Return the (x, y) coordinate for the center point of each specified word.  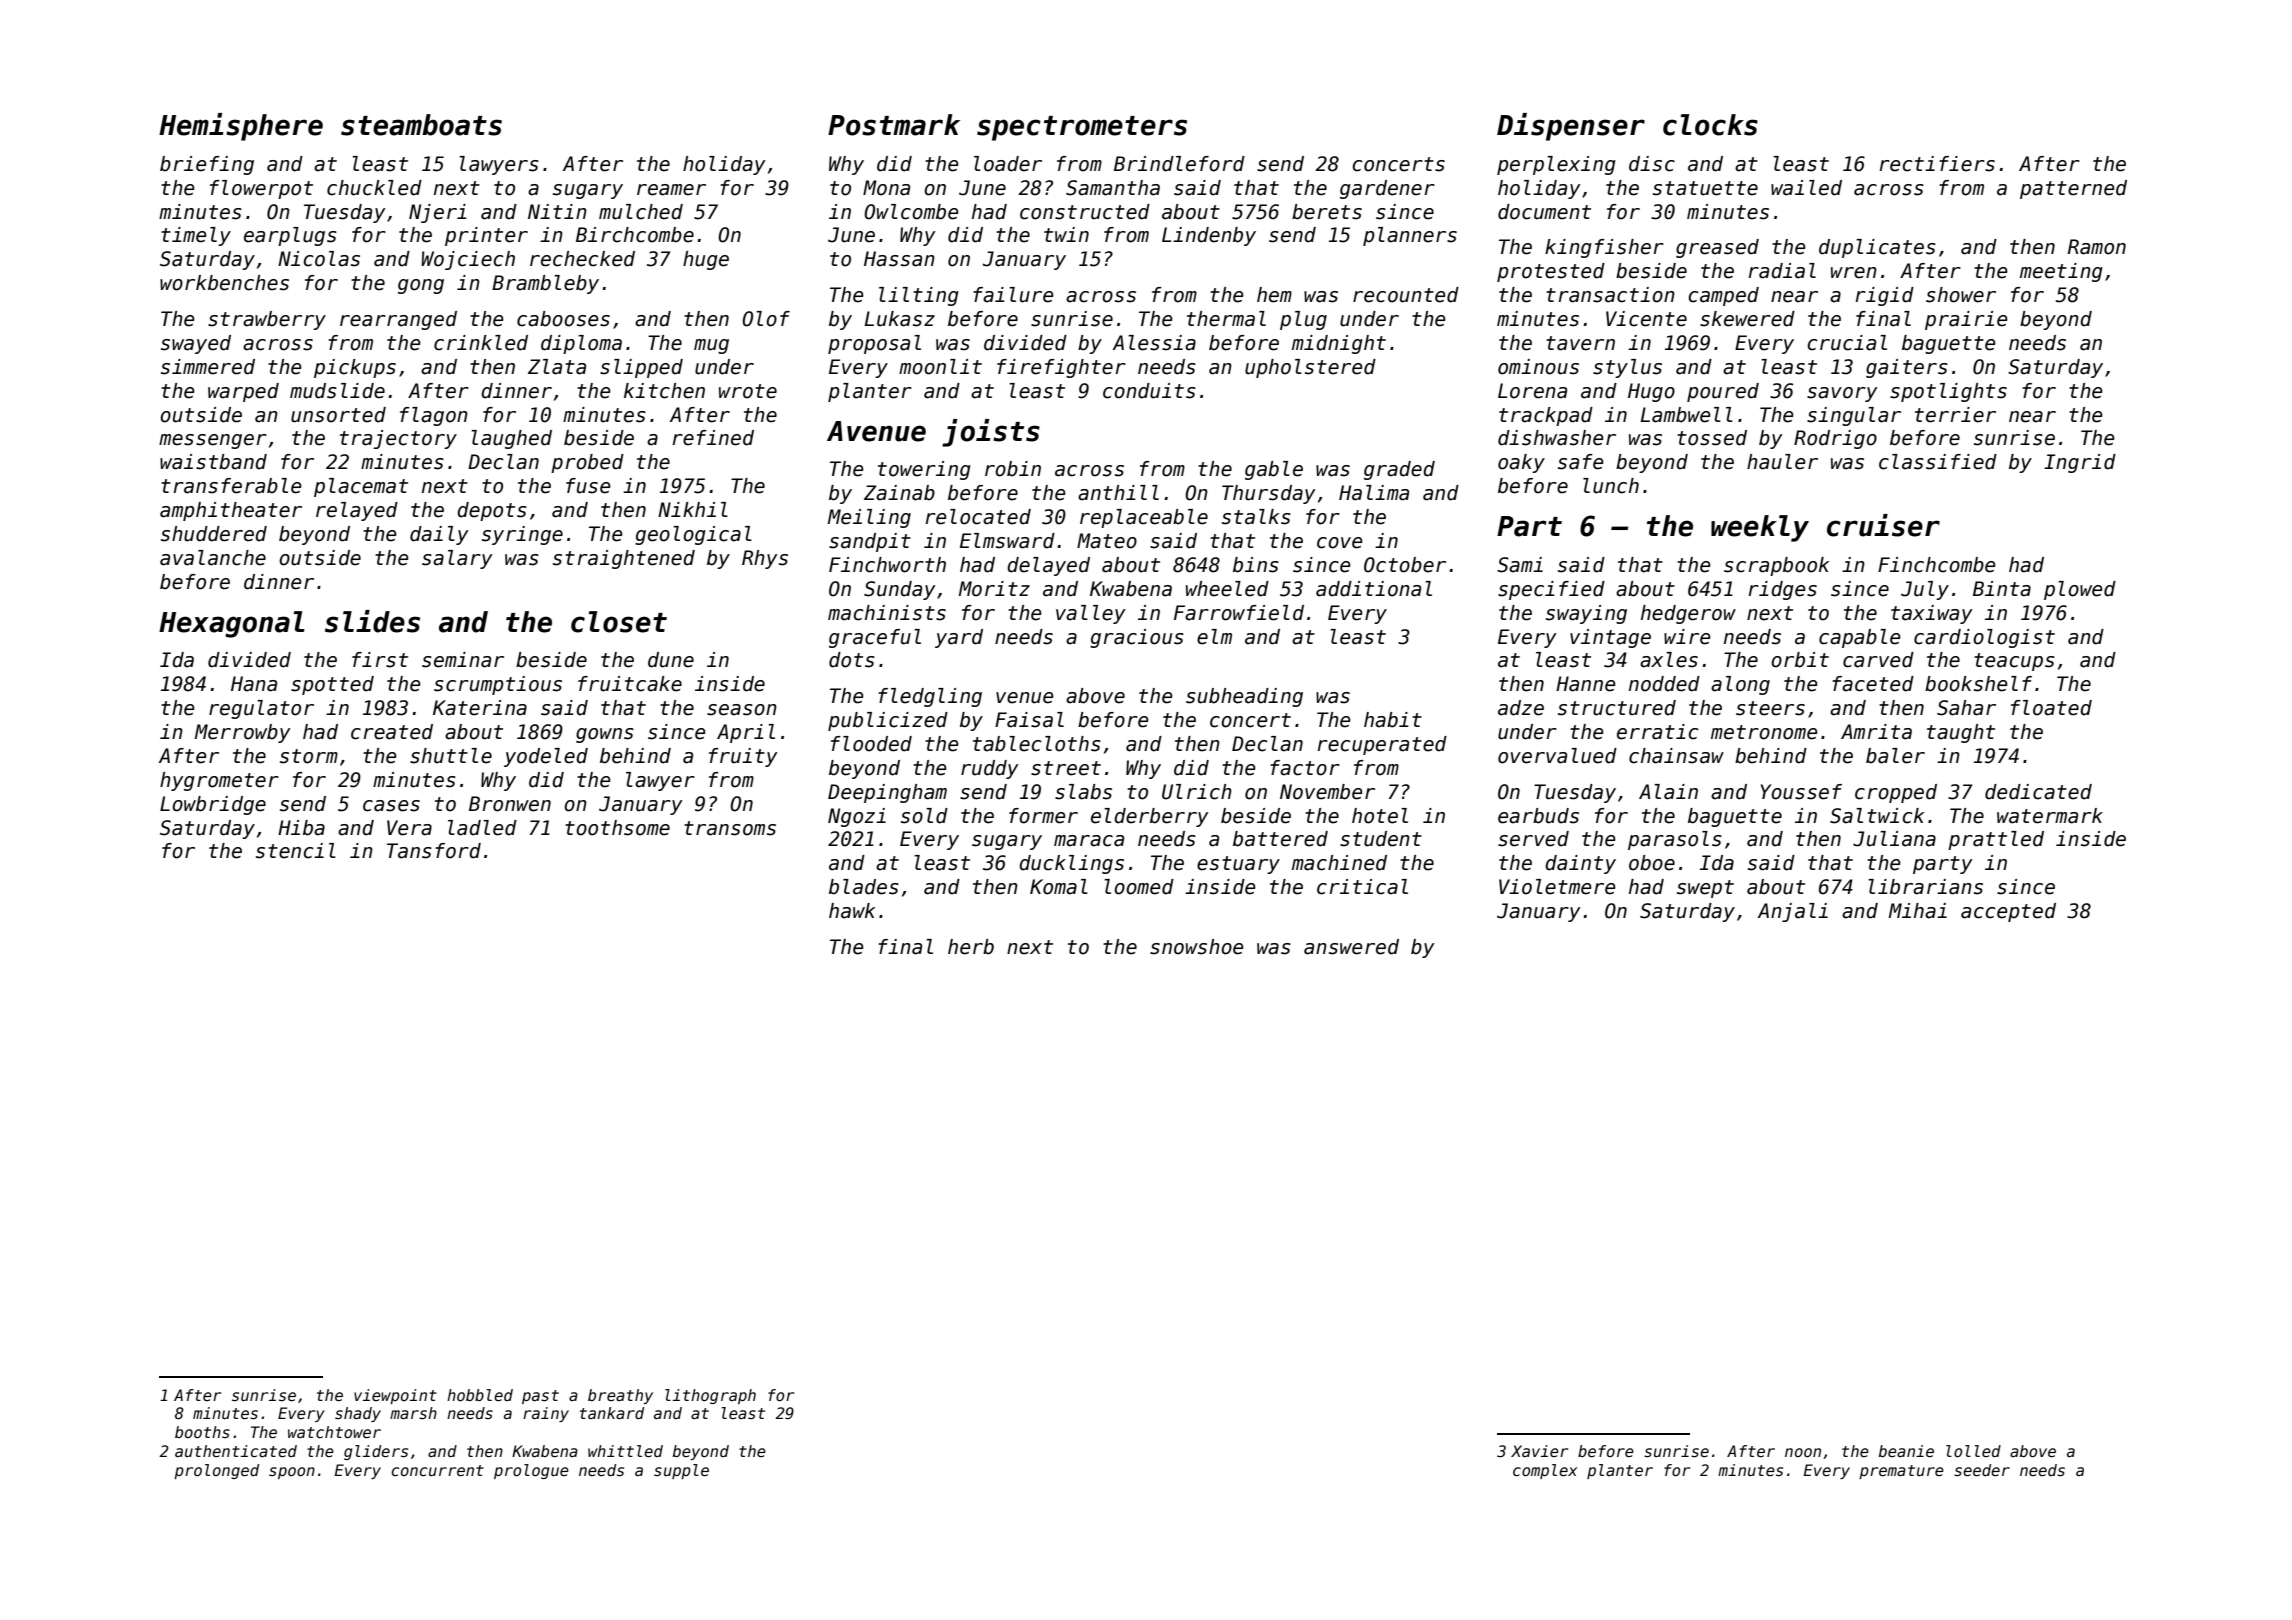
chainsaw (1676, 756)
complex (1545, 1471)
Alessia (1154, 343)
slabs (1083, 792)
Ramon (2097, 247)
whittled (625, 1451)
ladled (482, 828)
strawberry (267, 320)
